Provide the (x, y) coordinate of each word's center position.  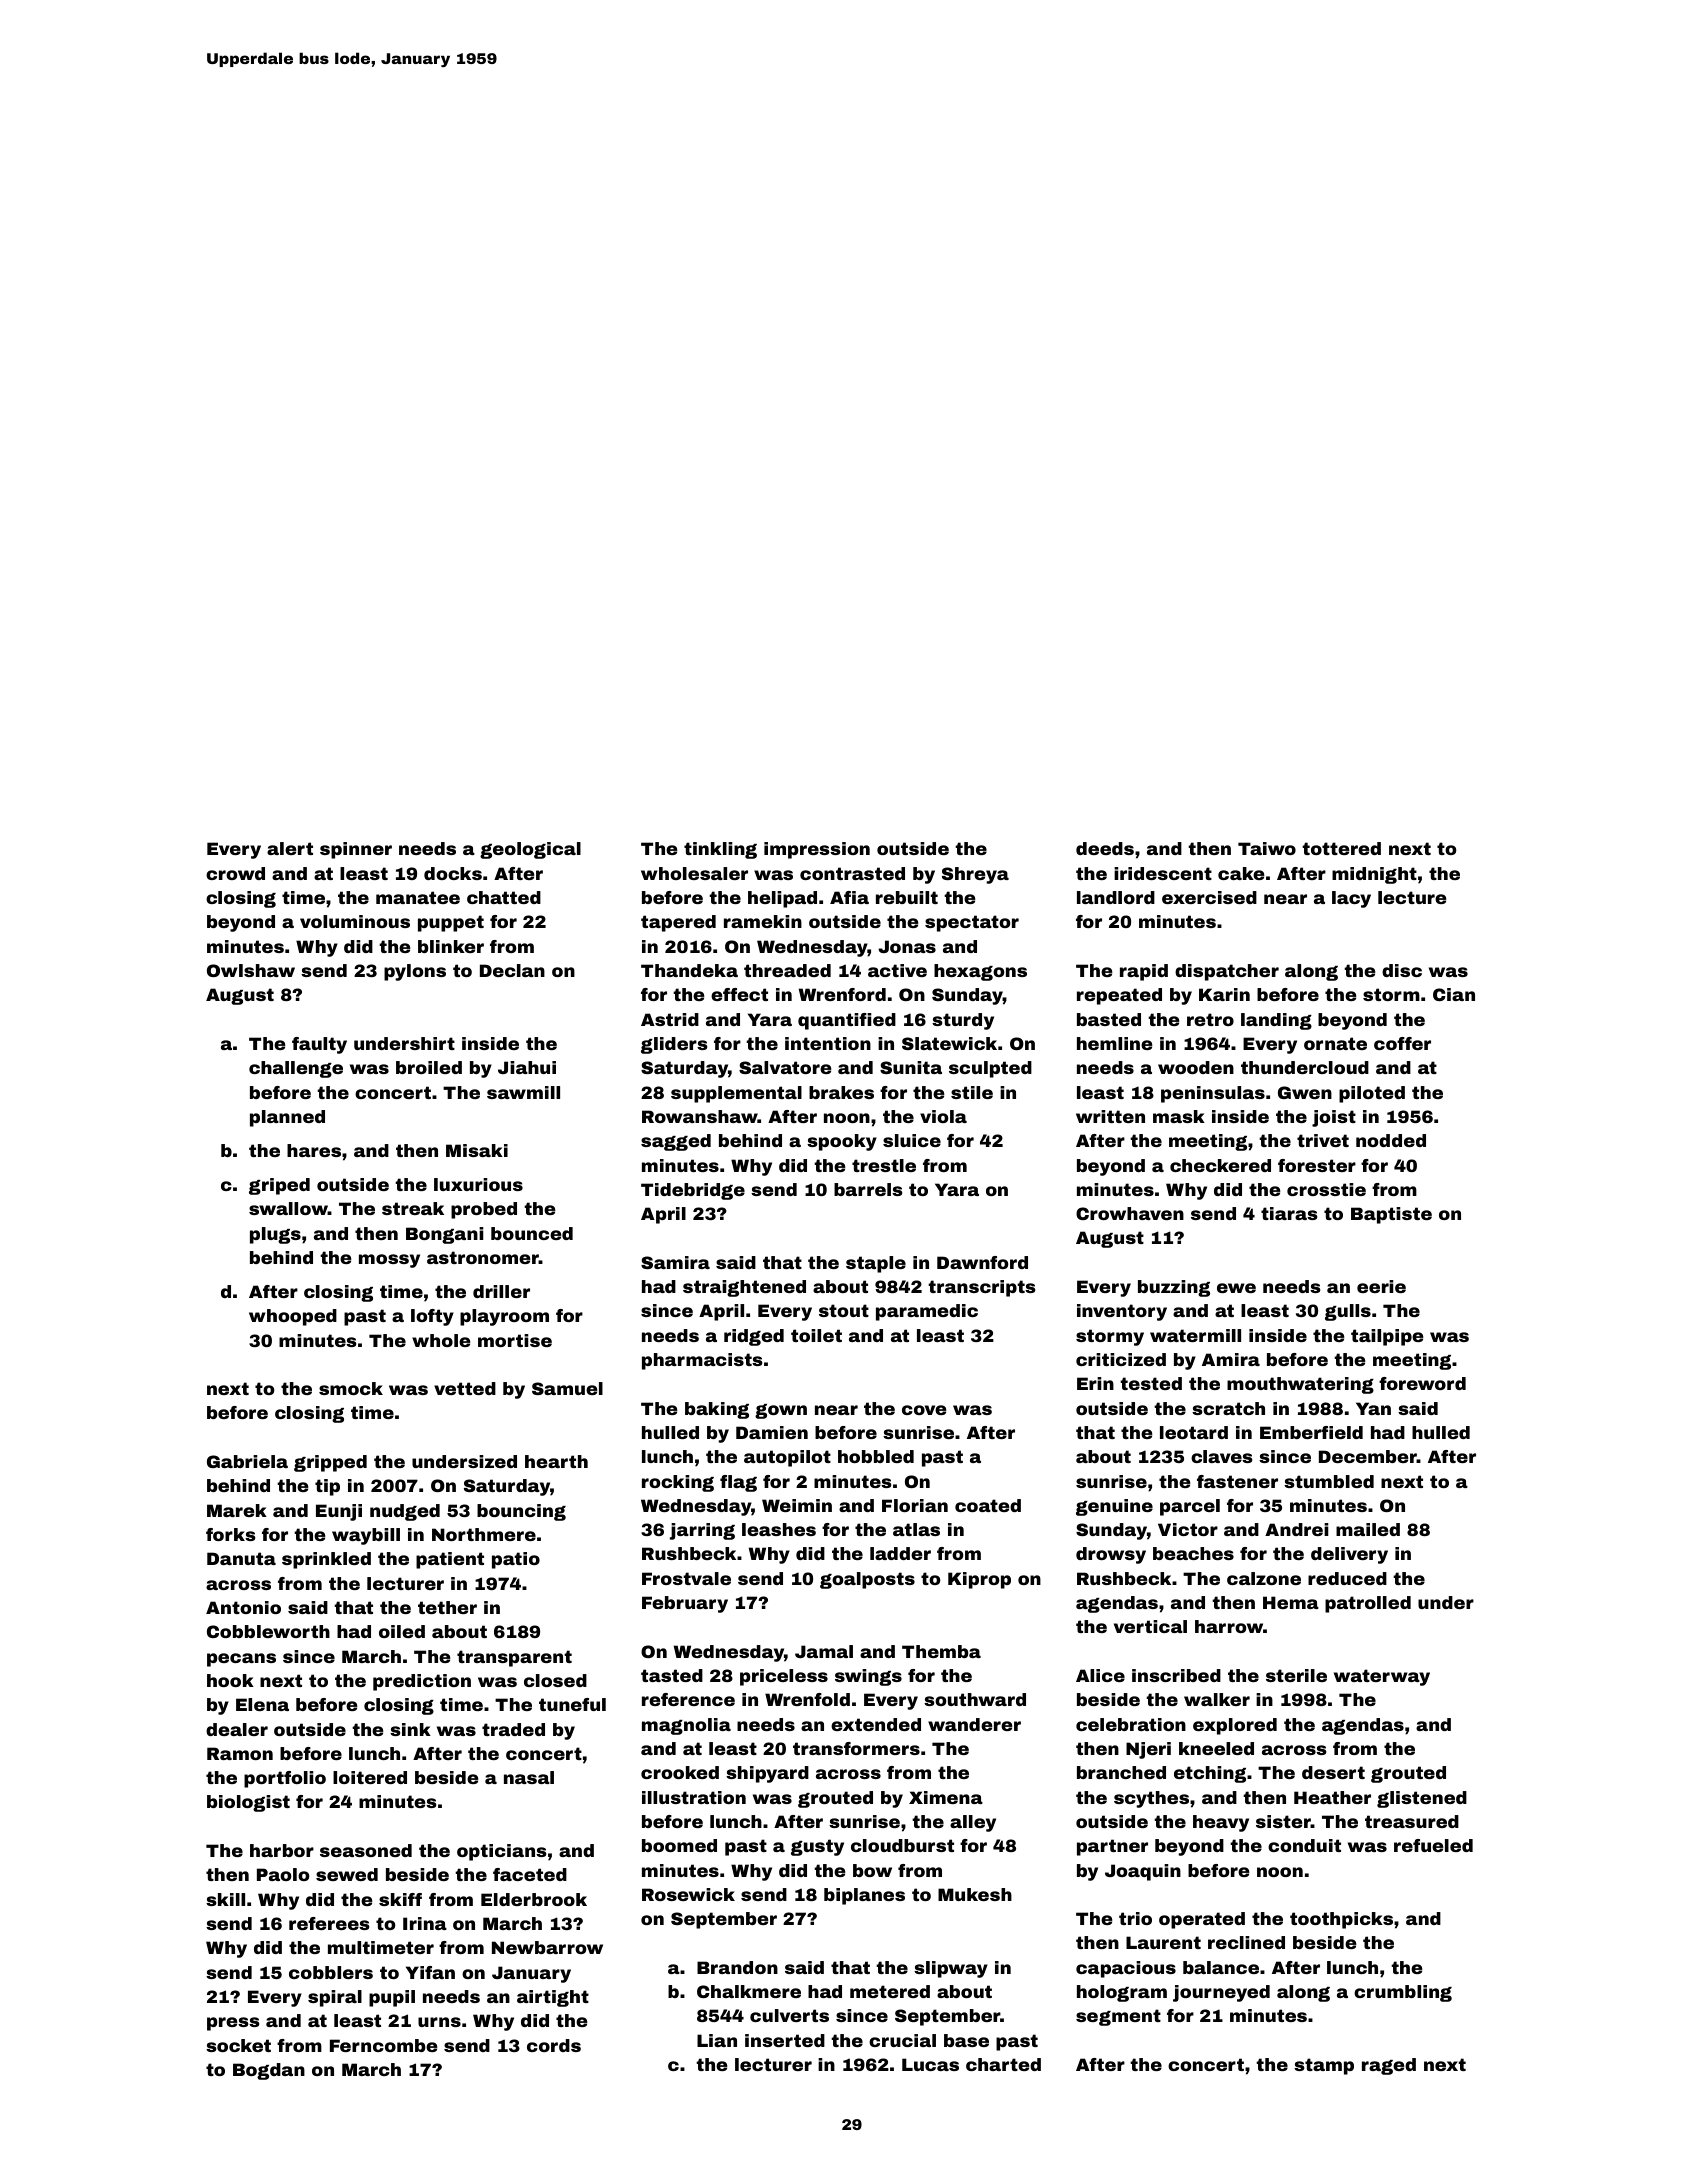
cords (554, 2045)
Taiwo (1267, 848)
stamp (1324, 2066)
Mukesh (975, 1894)
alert (290, 848)
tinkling (720, 850)
